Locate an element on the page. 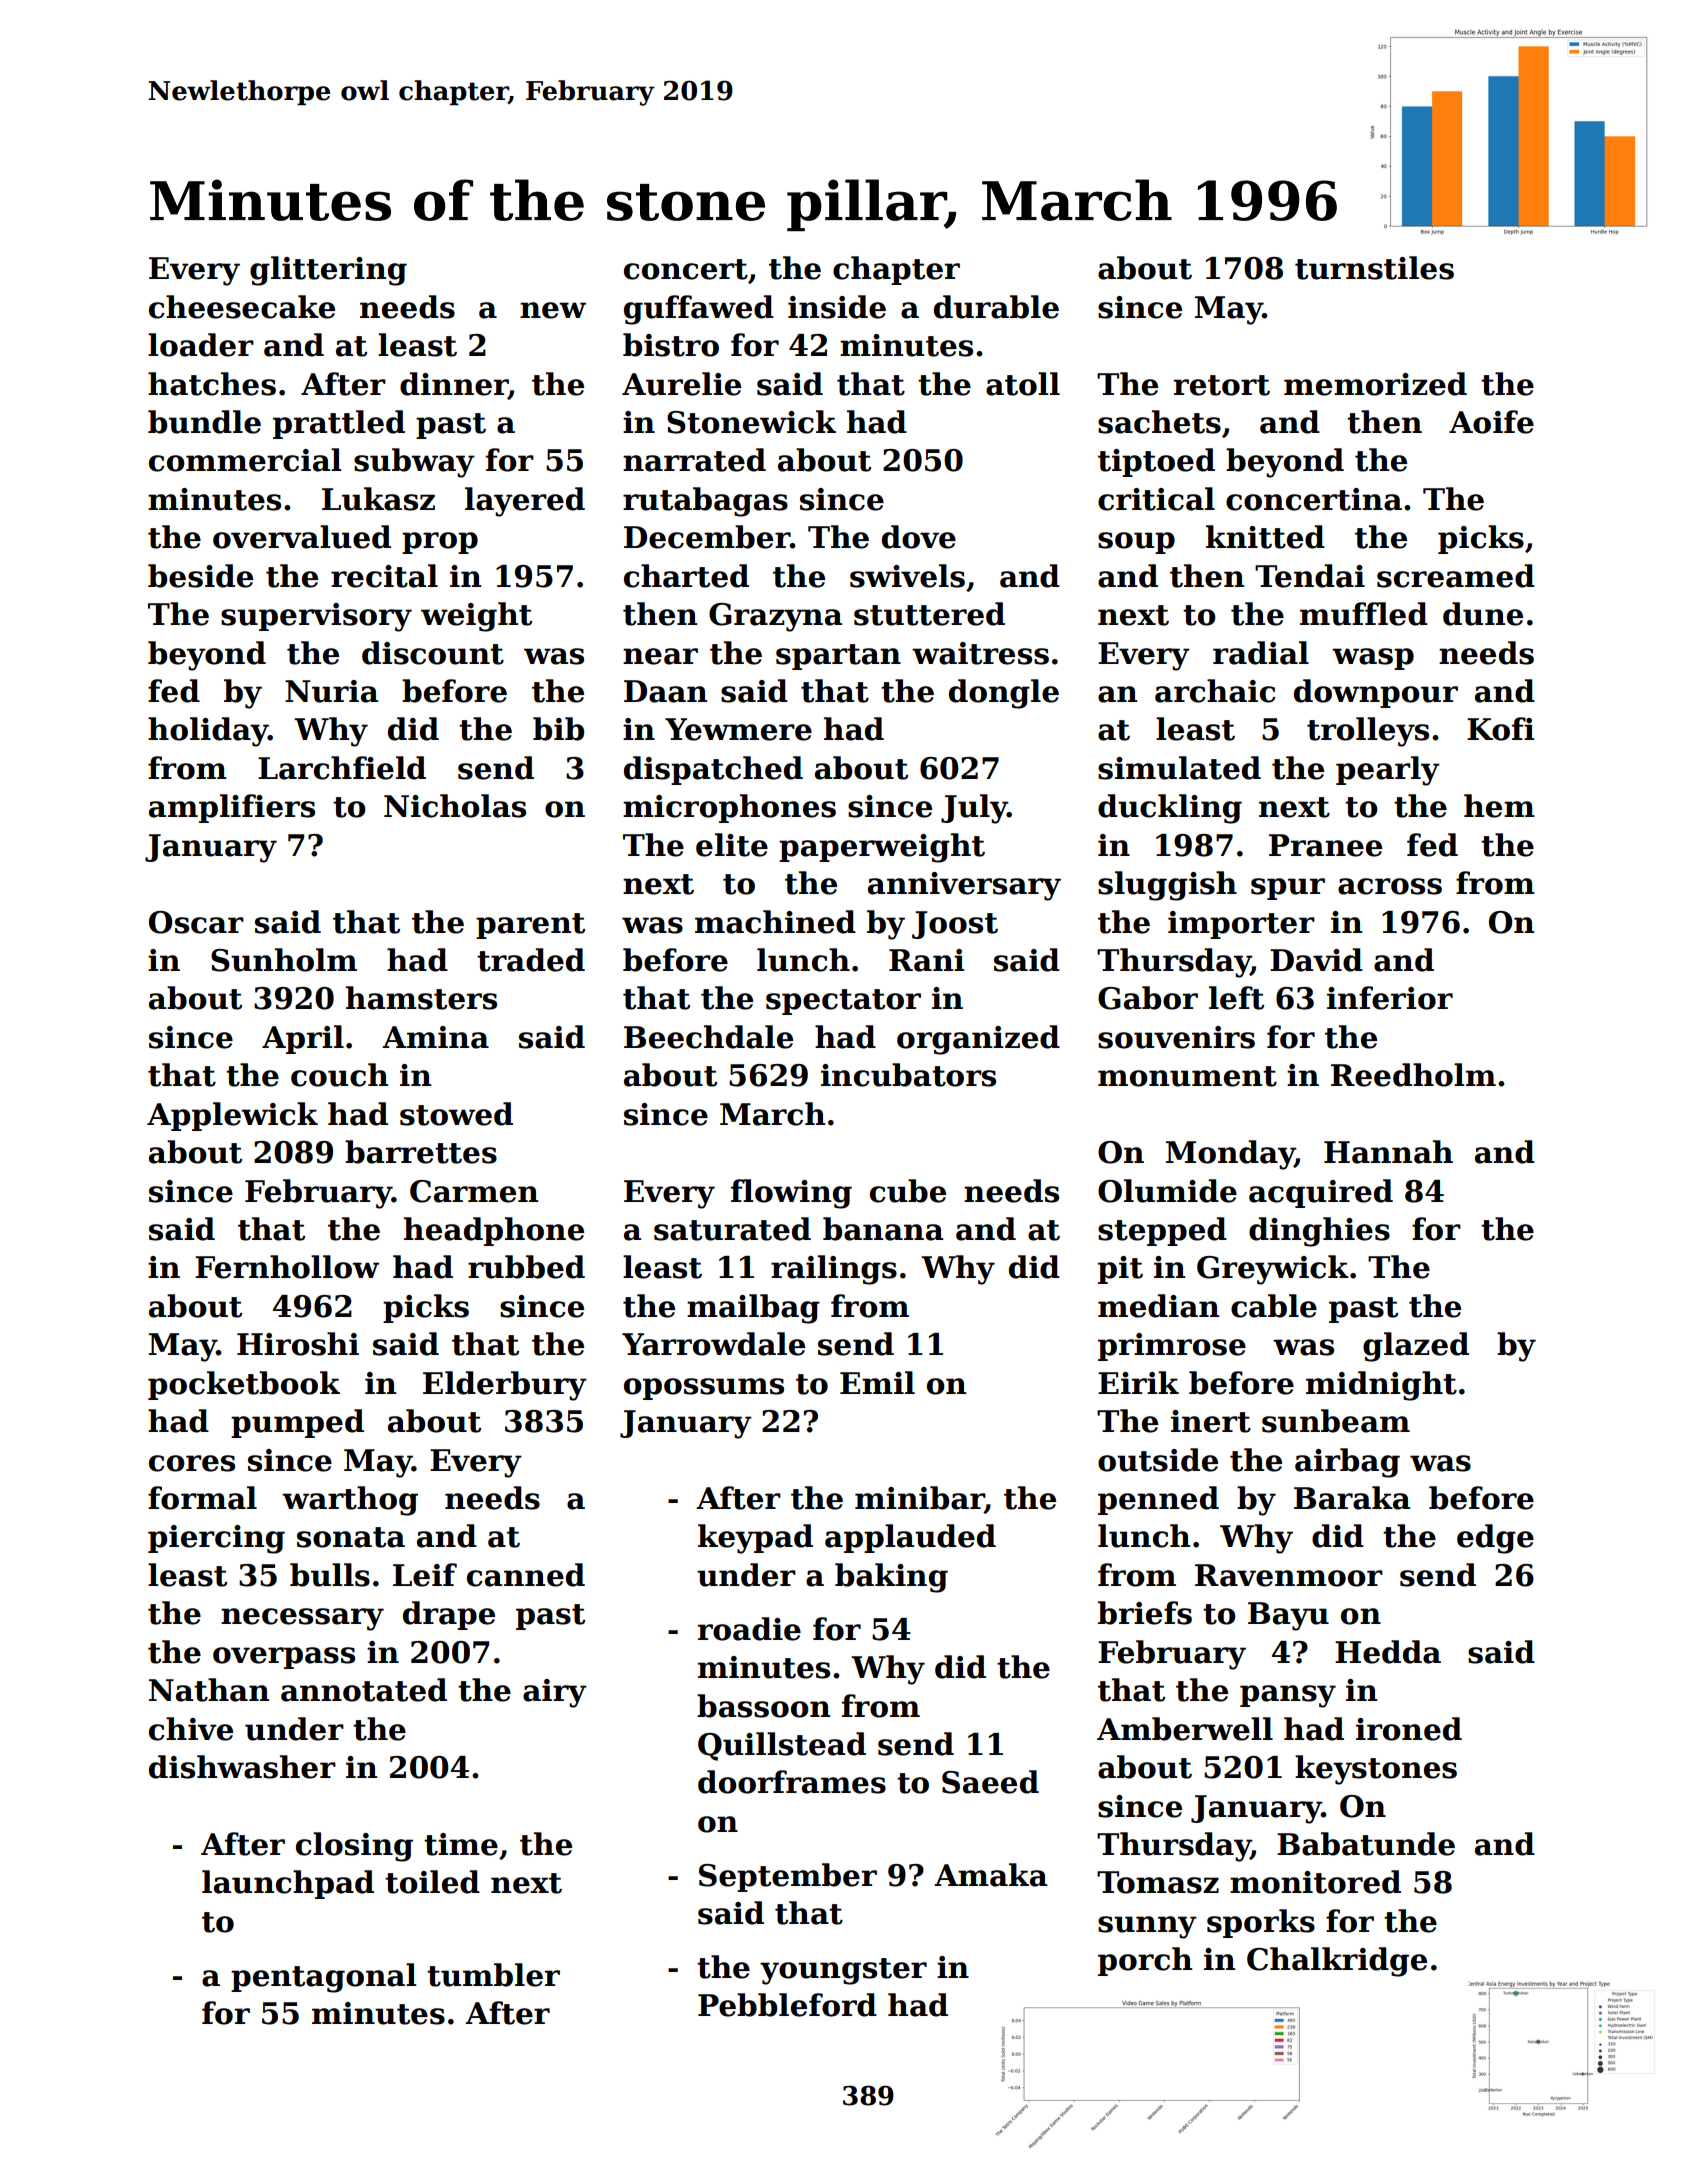 The width and height of the document is (1683, 2178). Fernhollow is located at coordinates (287, 1267).
